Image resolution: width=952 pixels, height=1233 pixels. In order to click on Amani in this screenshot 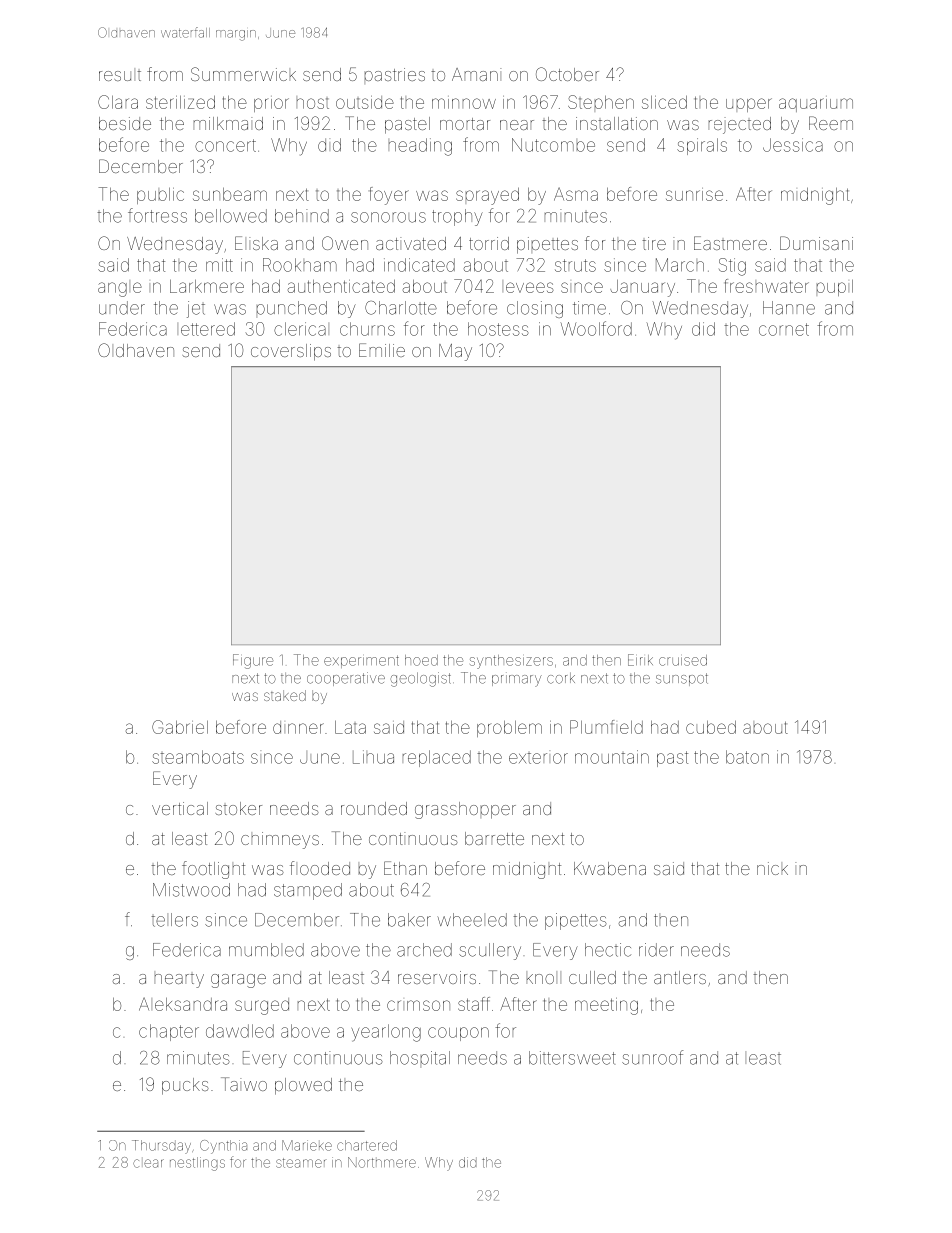, I will do `click(476, 74)`.
